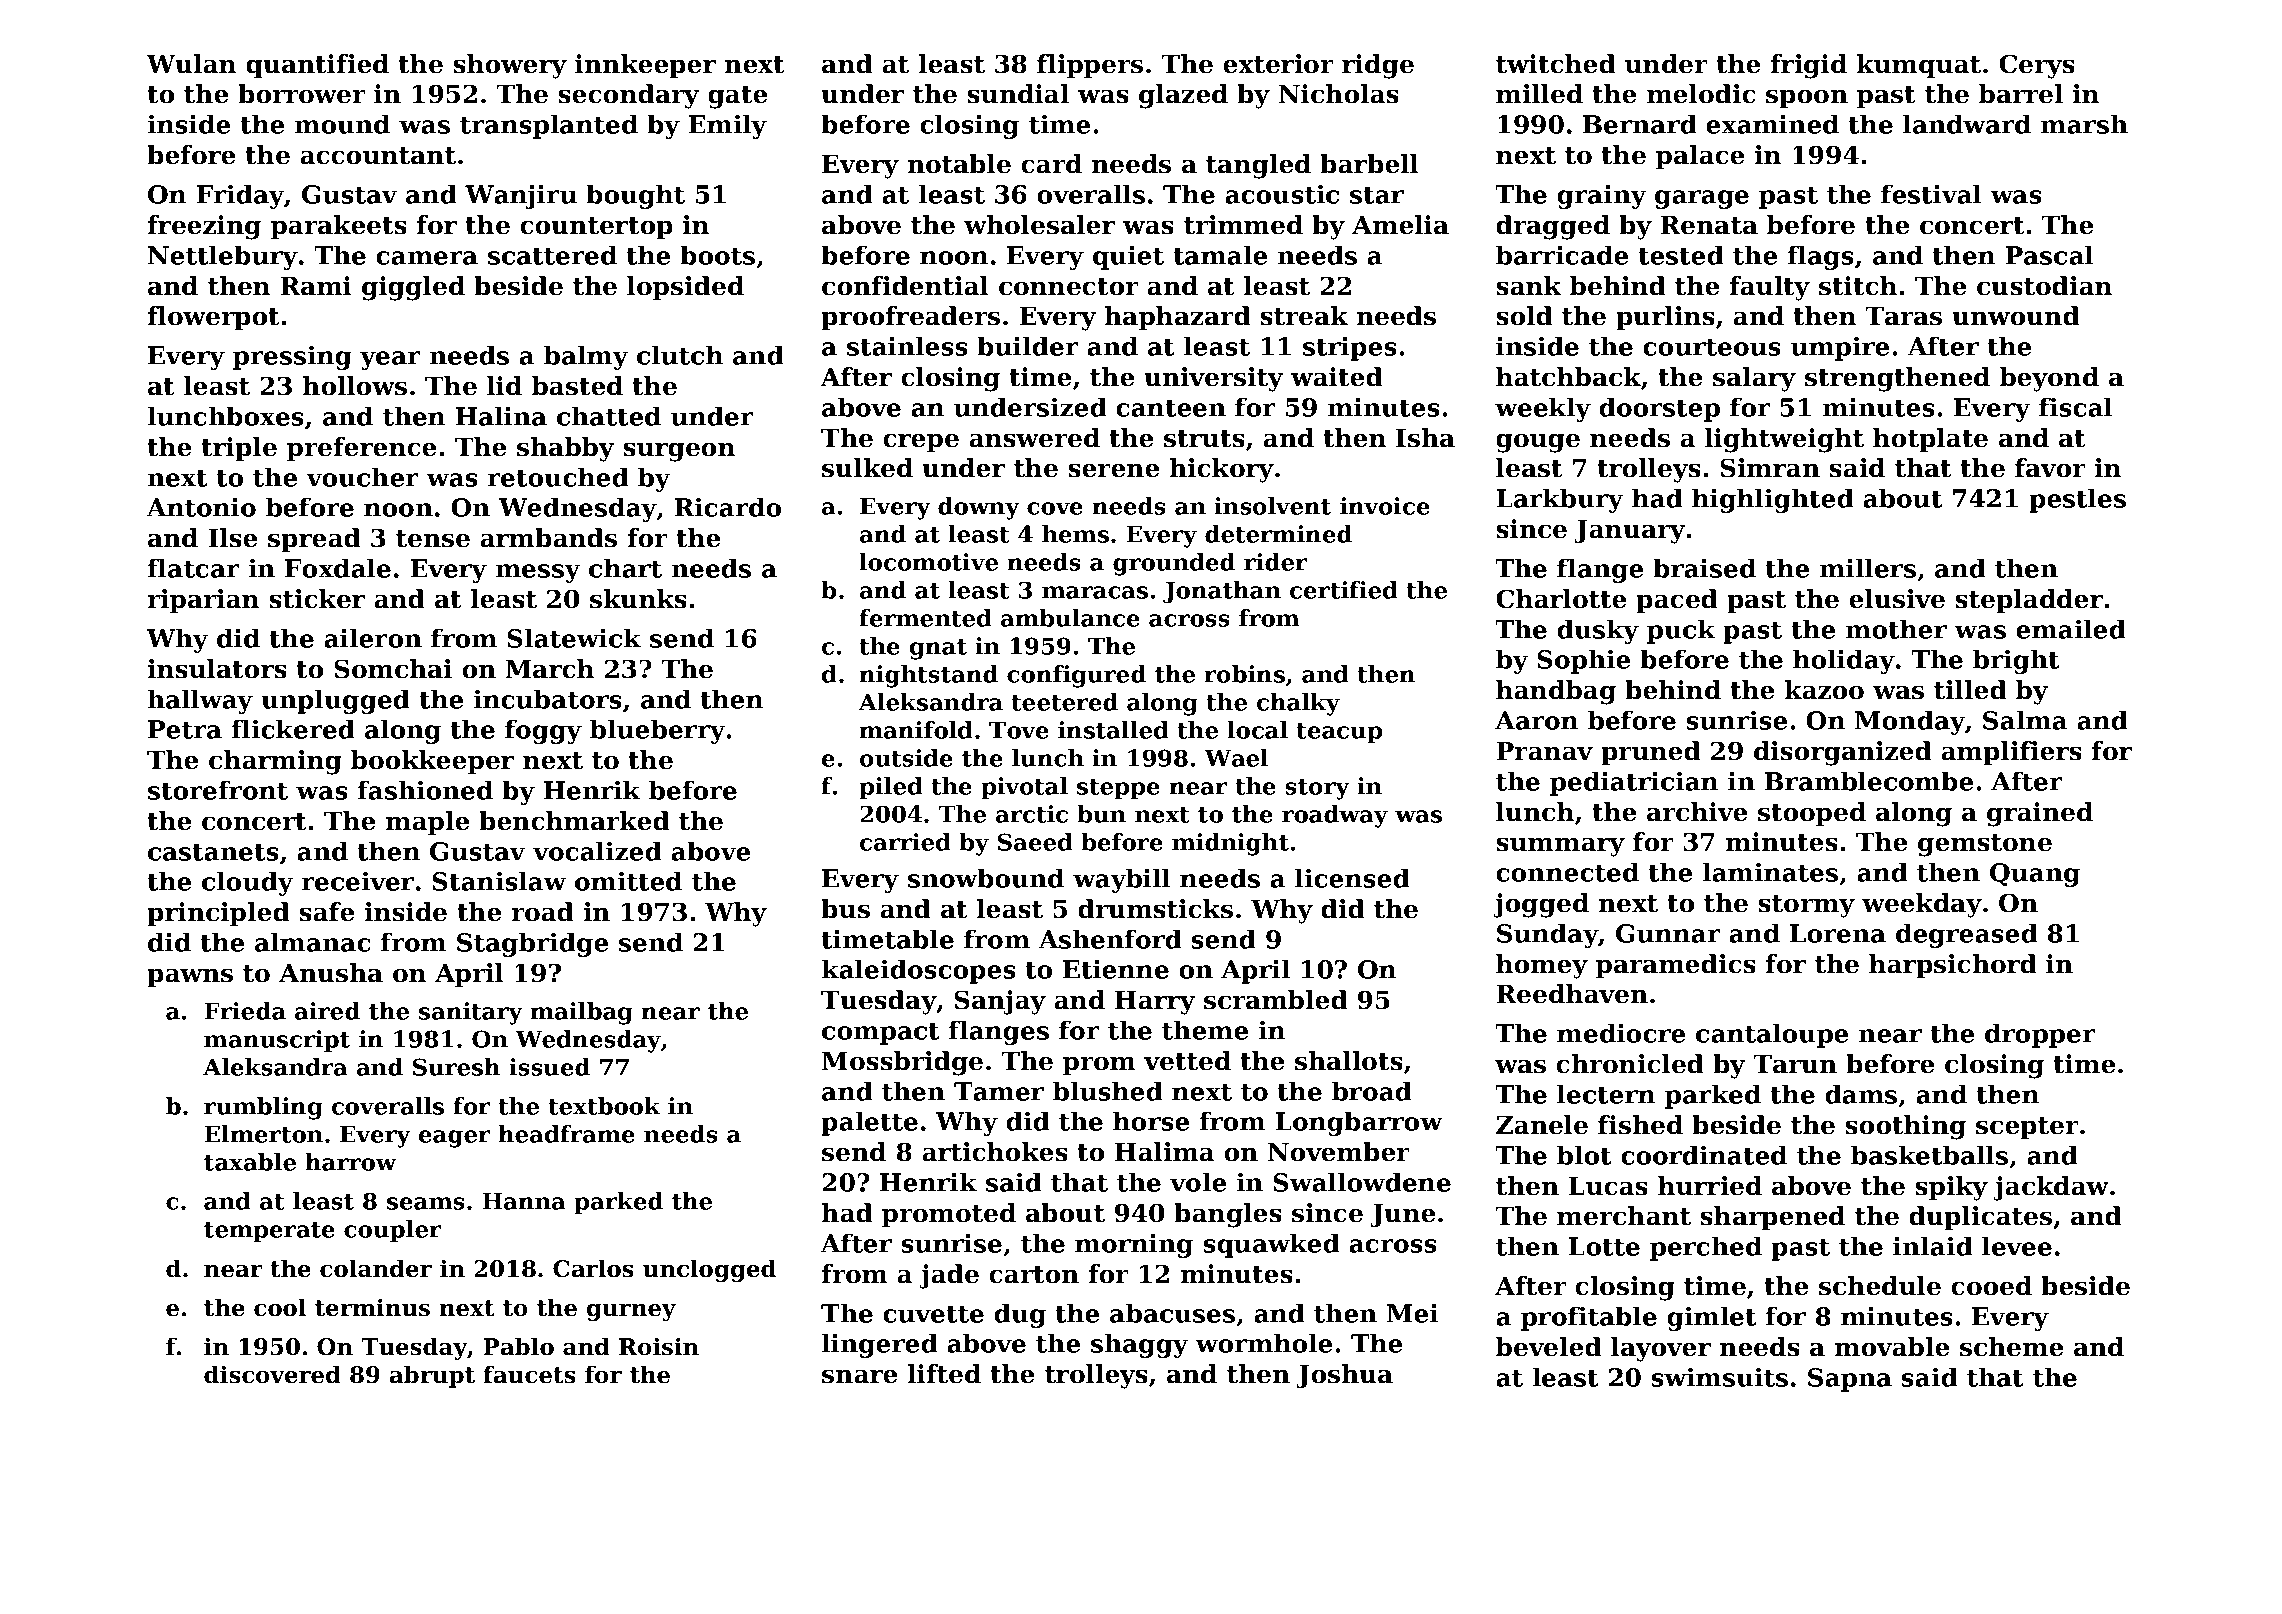  Describe the element at coordinates (1850, 1380) in the screenshot. I see `Sapna` at that location.
